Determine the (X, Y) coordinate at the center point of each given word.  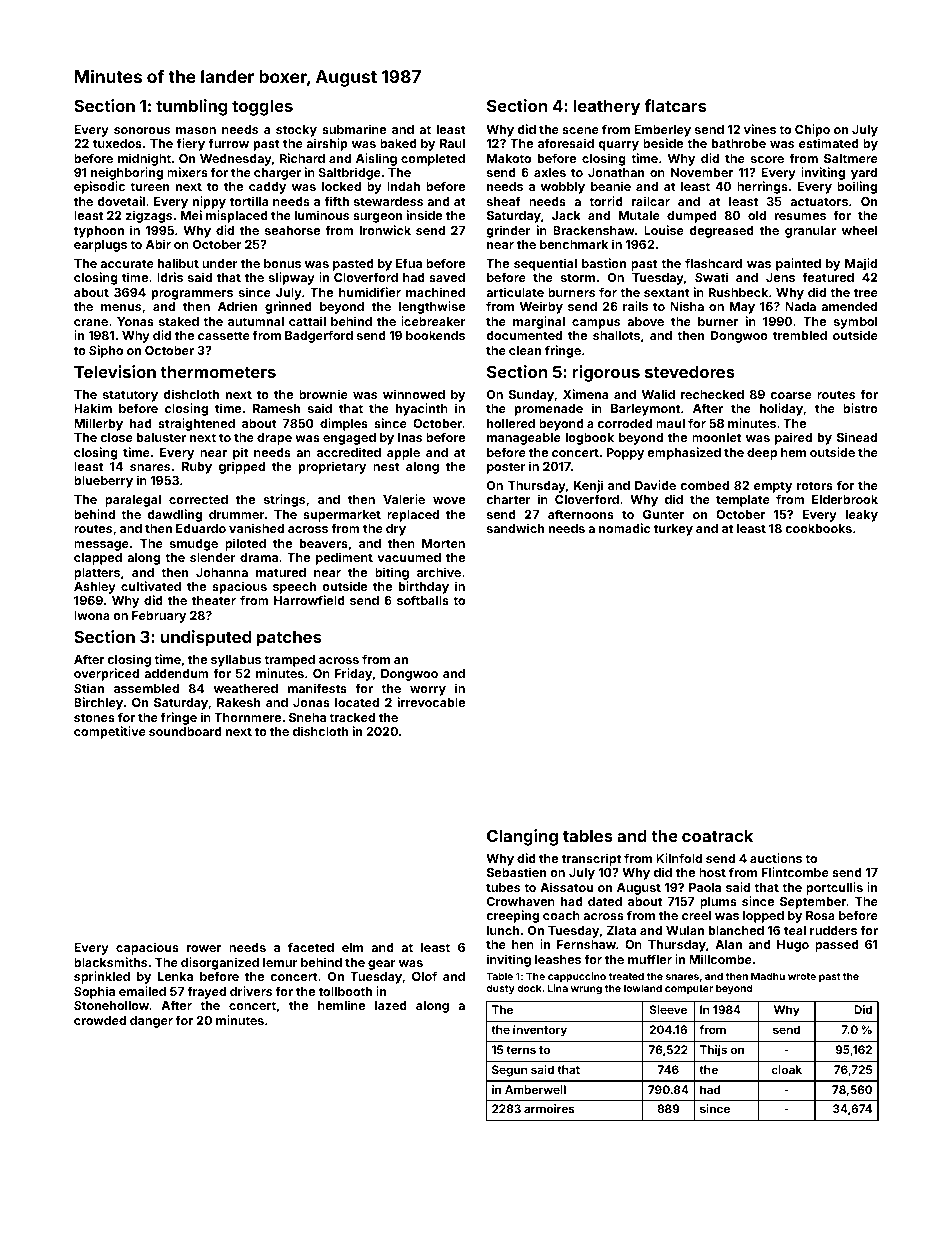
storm (578, 277)
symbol (855, 323)
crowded (100, 1020)
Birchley (98, 703)
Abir (158, 244)
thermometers (218, 372)
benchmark (574, 244)
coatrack (717, 836)
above (645, 321)
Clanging (522, 837)
